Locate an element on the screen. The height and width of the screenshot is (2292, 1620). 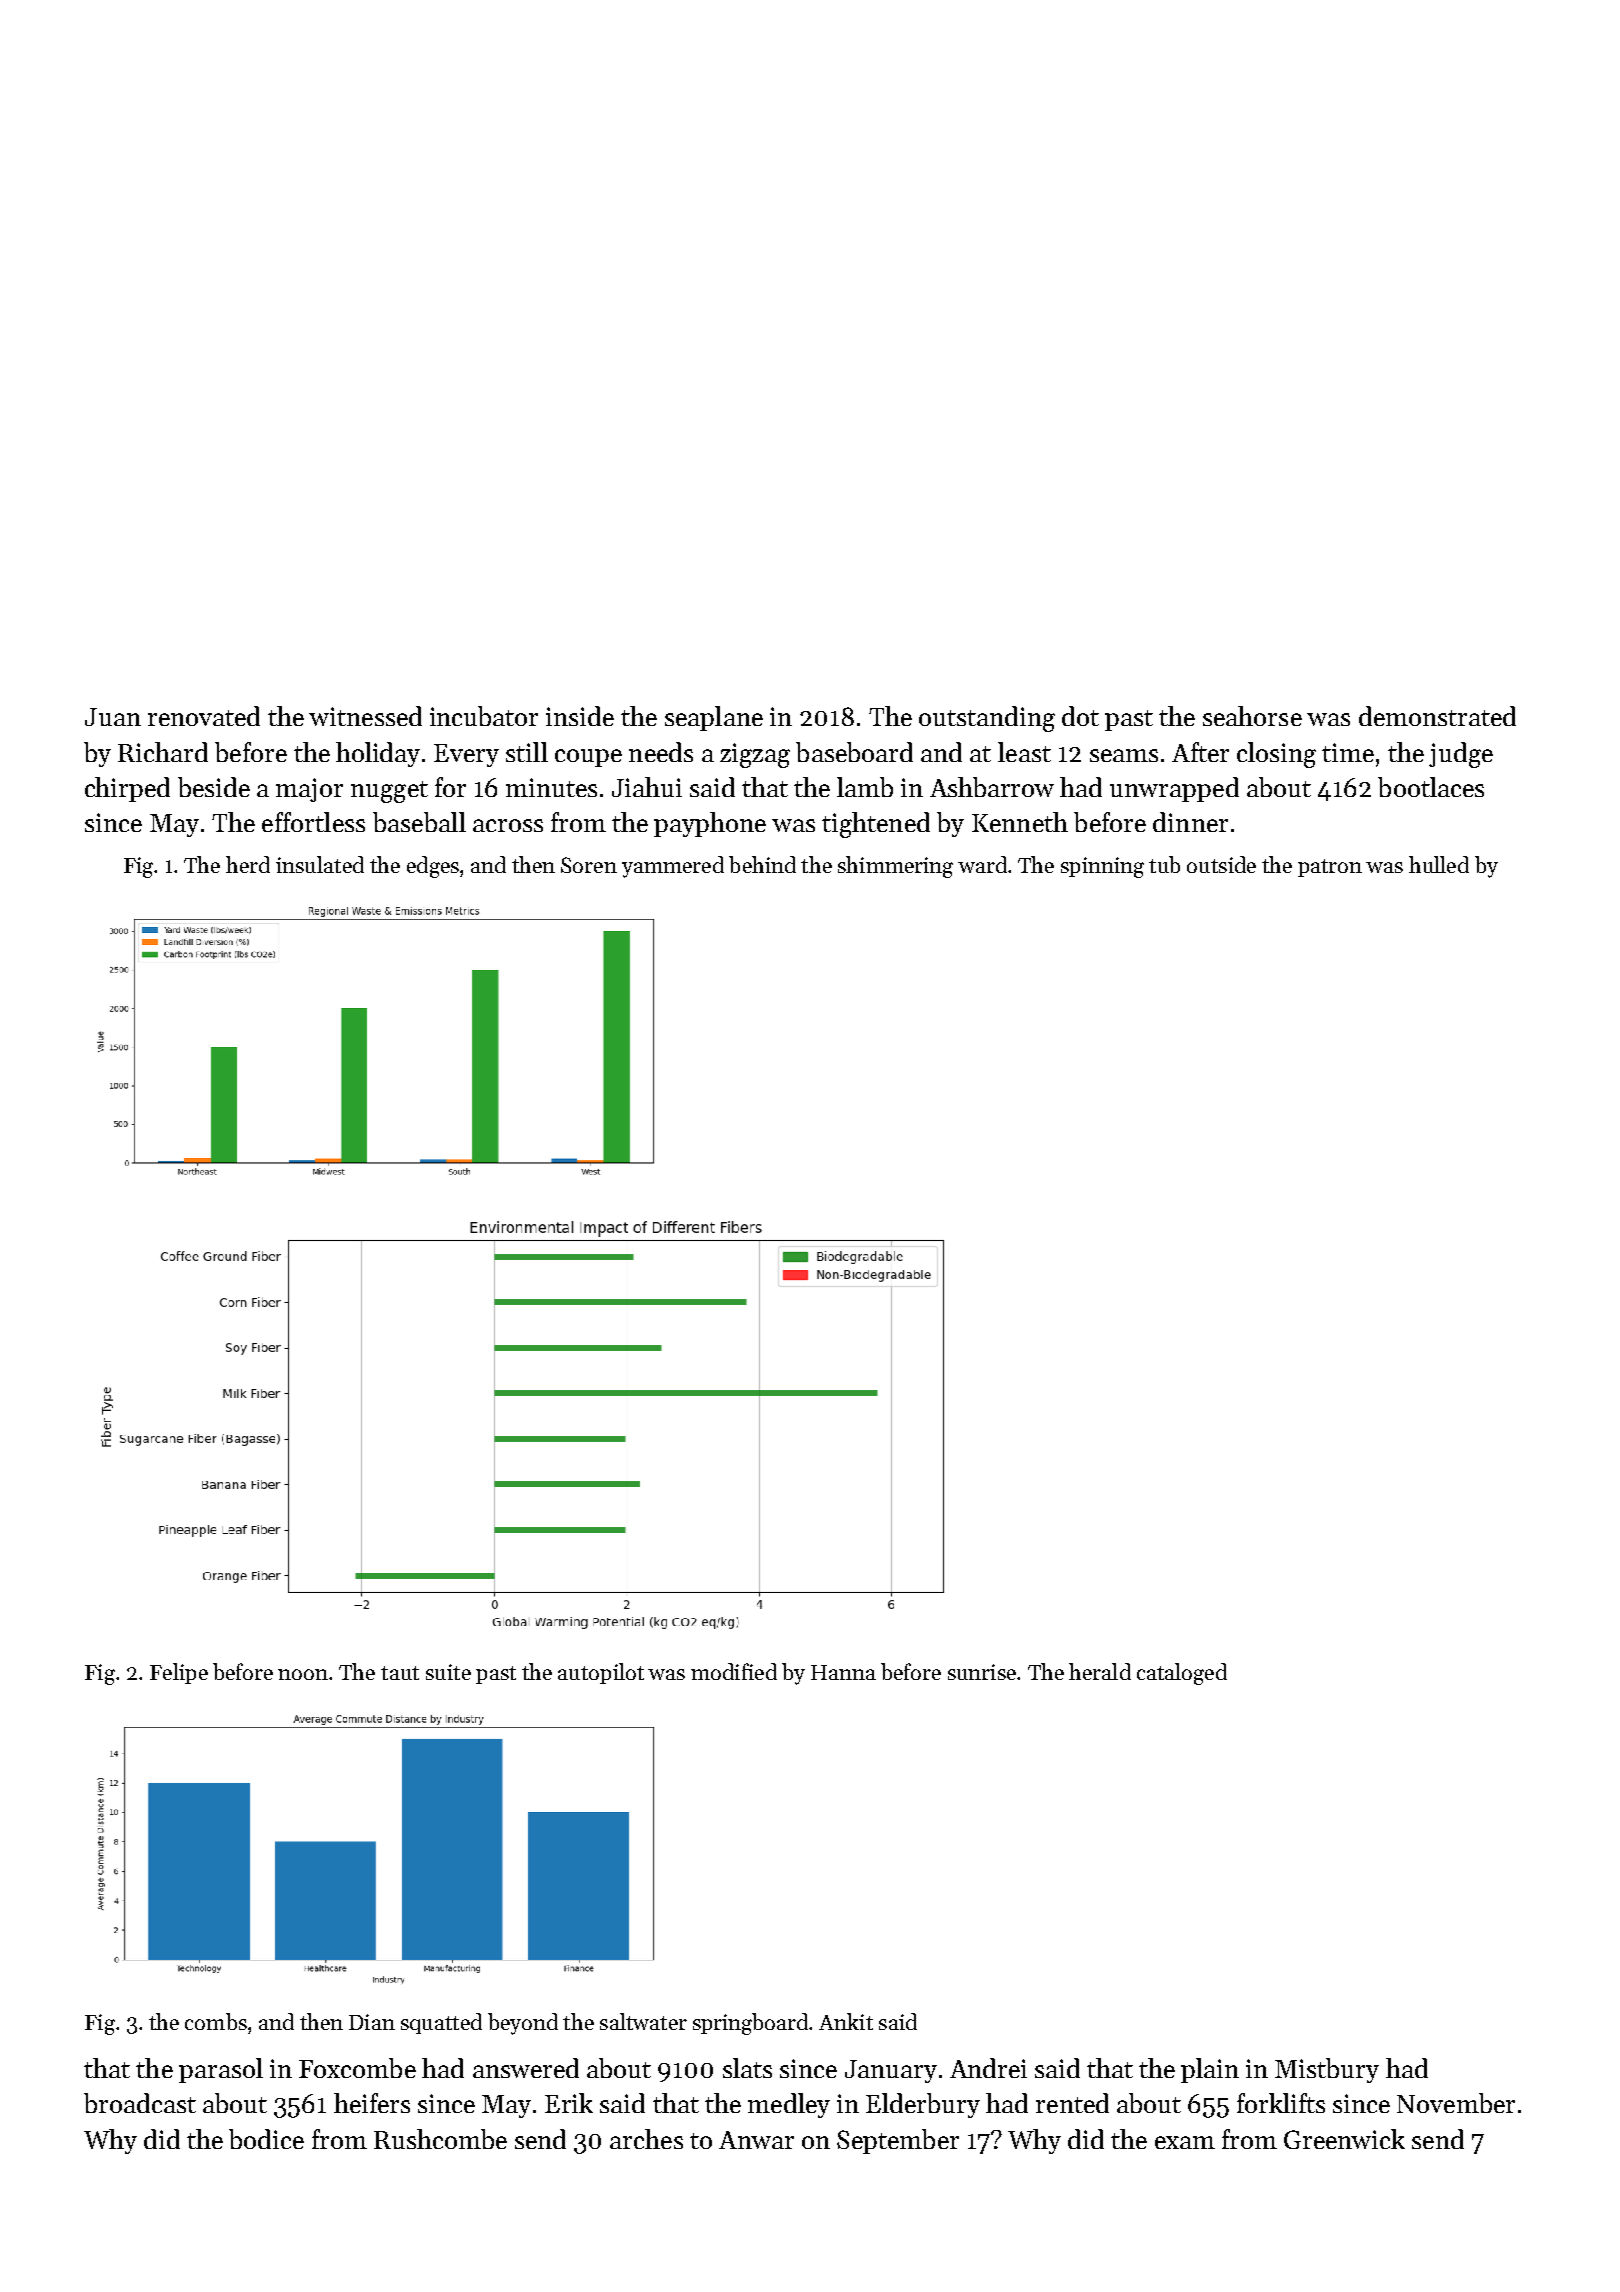
Juan is located at coordinates (113, 717).
